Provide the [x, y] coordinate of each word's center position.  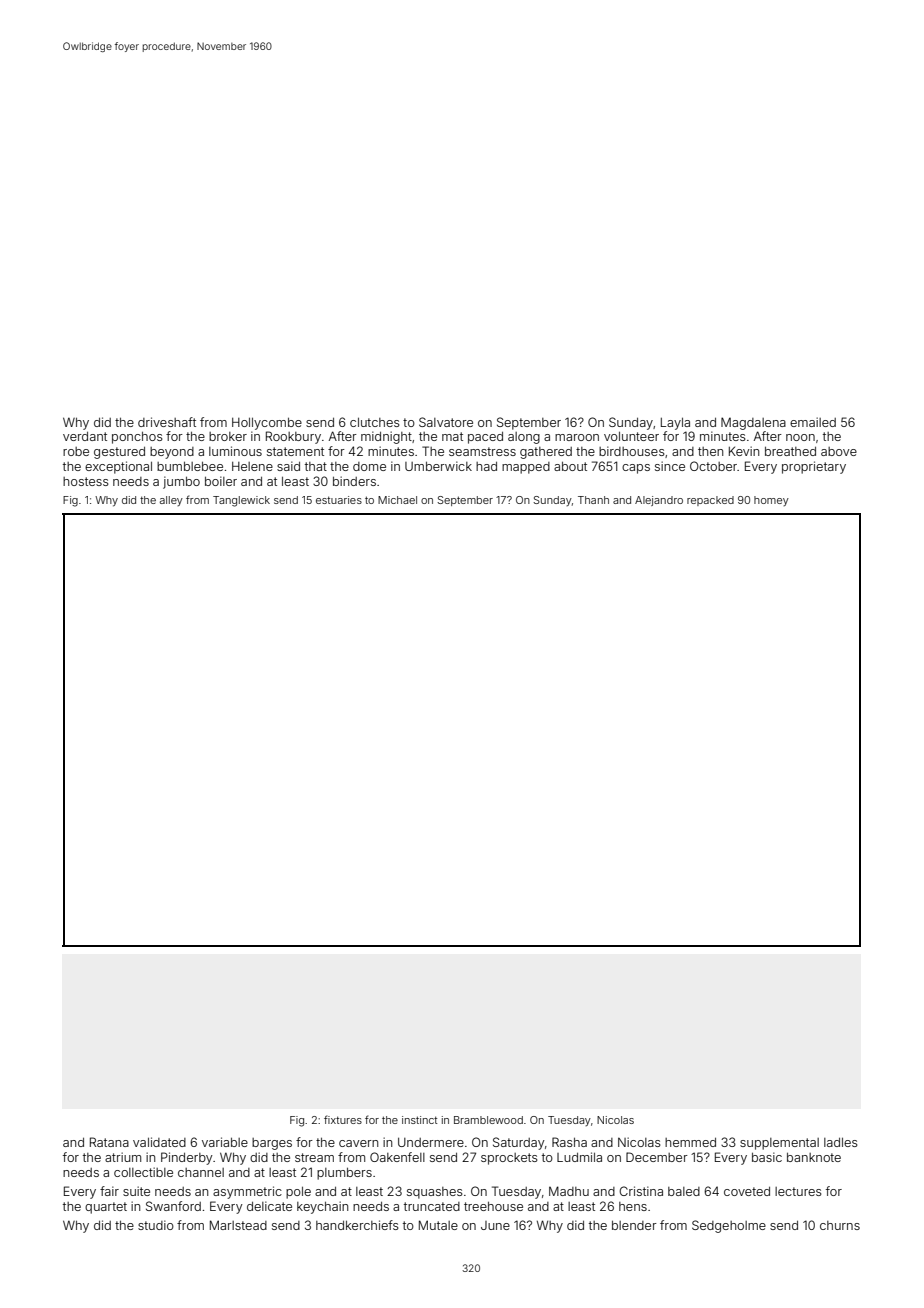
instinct [419, 1120]
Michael [397, 500]
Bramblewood [488, 1120]
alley [171, 501]
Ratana [109, 1142]
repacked [710, 501]
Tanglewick [241, 501]
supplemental [779, 1144]
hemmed [690, 1142]
